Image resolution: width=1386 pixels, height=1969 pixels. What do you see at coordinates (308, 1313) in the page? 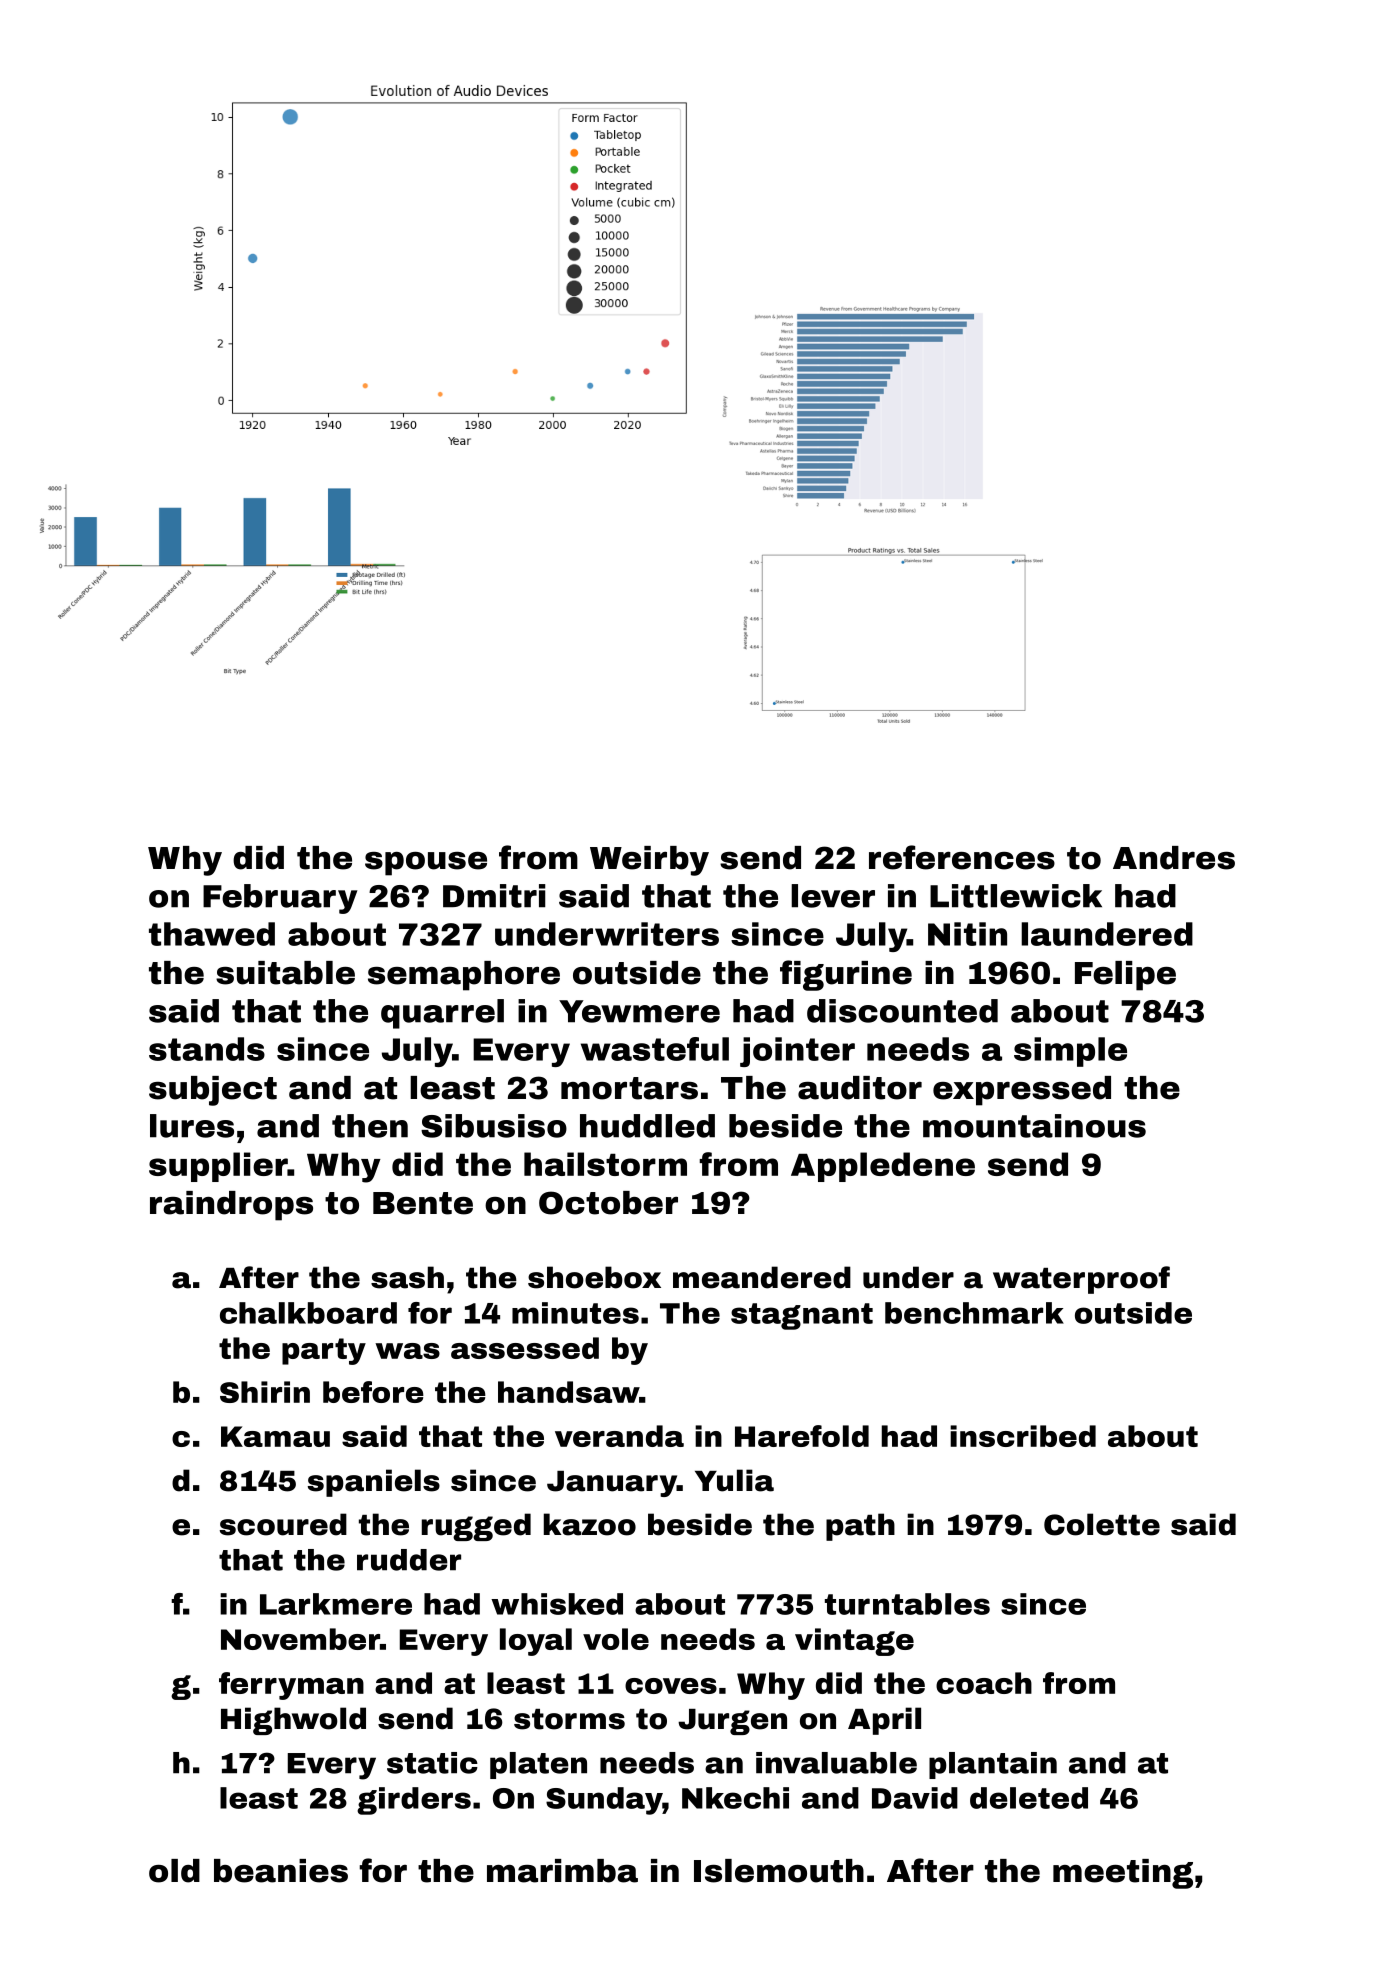
I see `chalkboard` at bounding box center [308, 1313].
